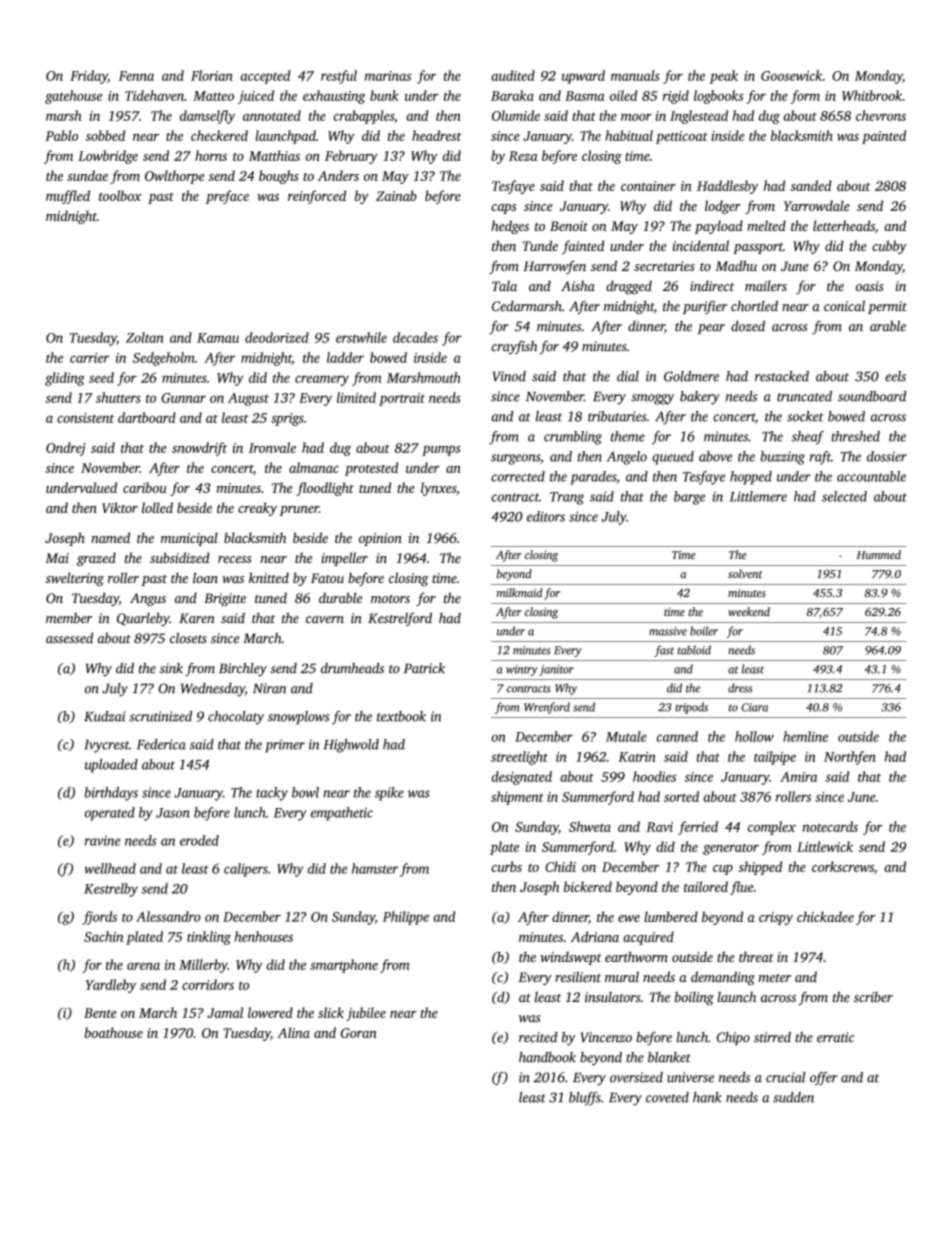 This document has height=1233, width=952. What do you see at coordinates (878, 554) in the document?
I see `Hummed` at bounding box center [878, 554].
